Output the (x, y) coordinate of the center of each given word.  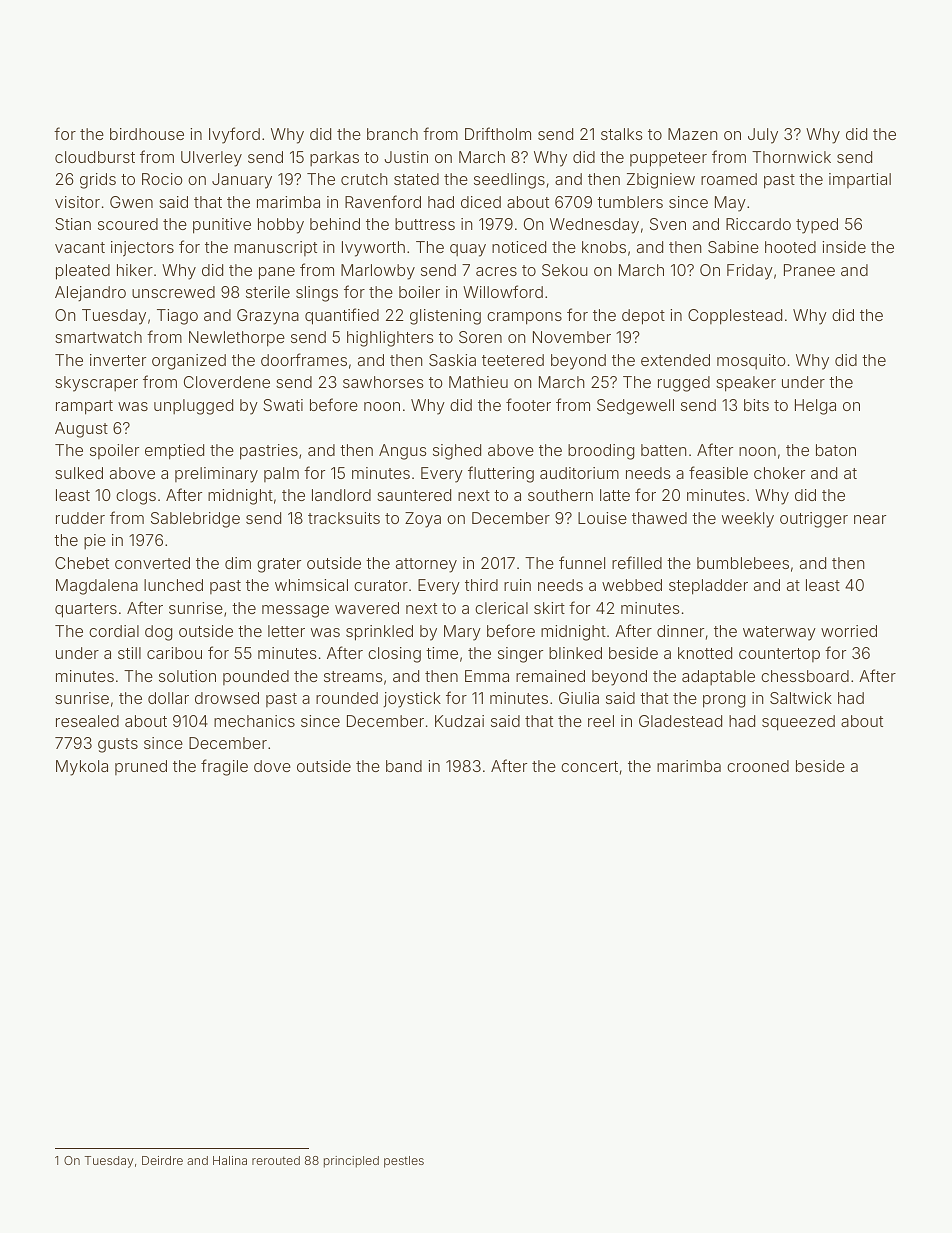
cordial (114, 631)
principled (351, 1162)
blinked (575, 653)
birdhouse (147, 134)
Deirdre (162, 1160)
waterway (779, 633)
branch (392, 134)
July (763, 136)
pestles (404, 1162)
